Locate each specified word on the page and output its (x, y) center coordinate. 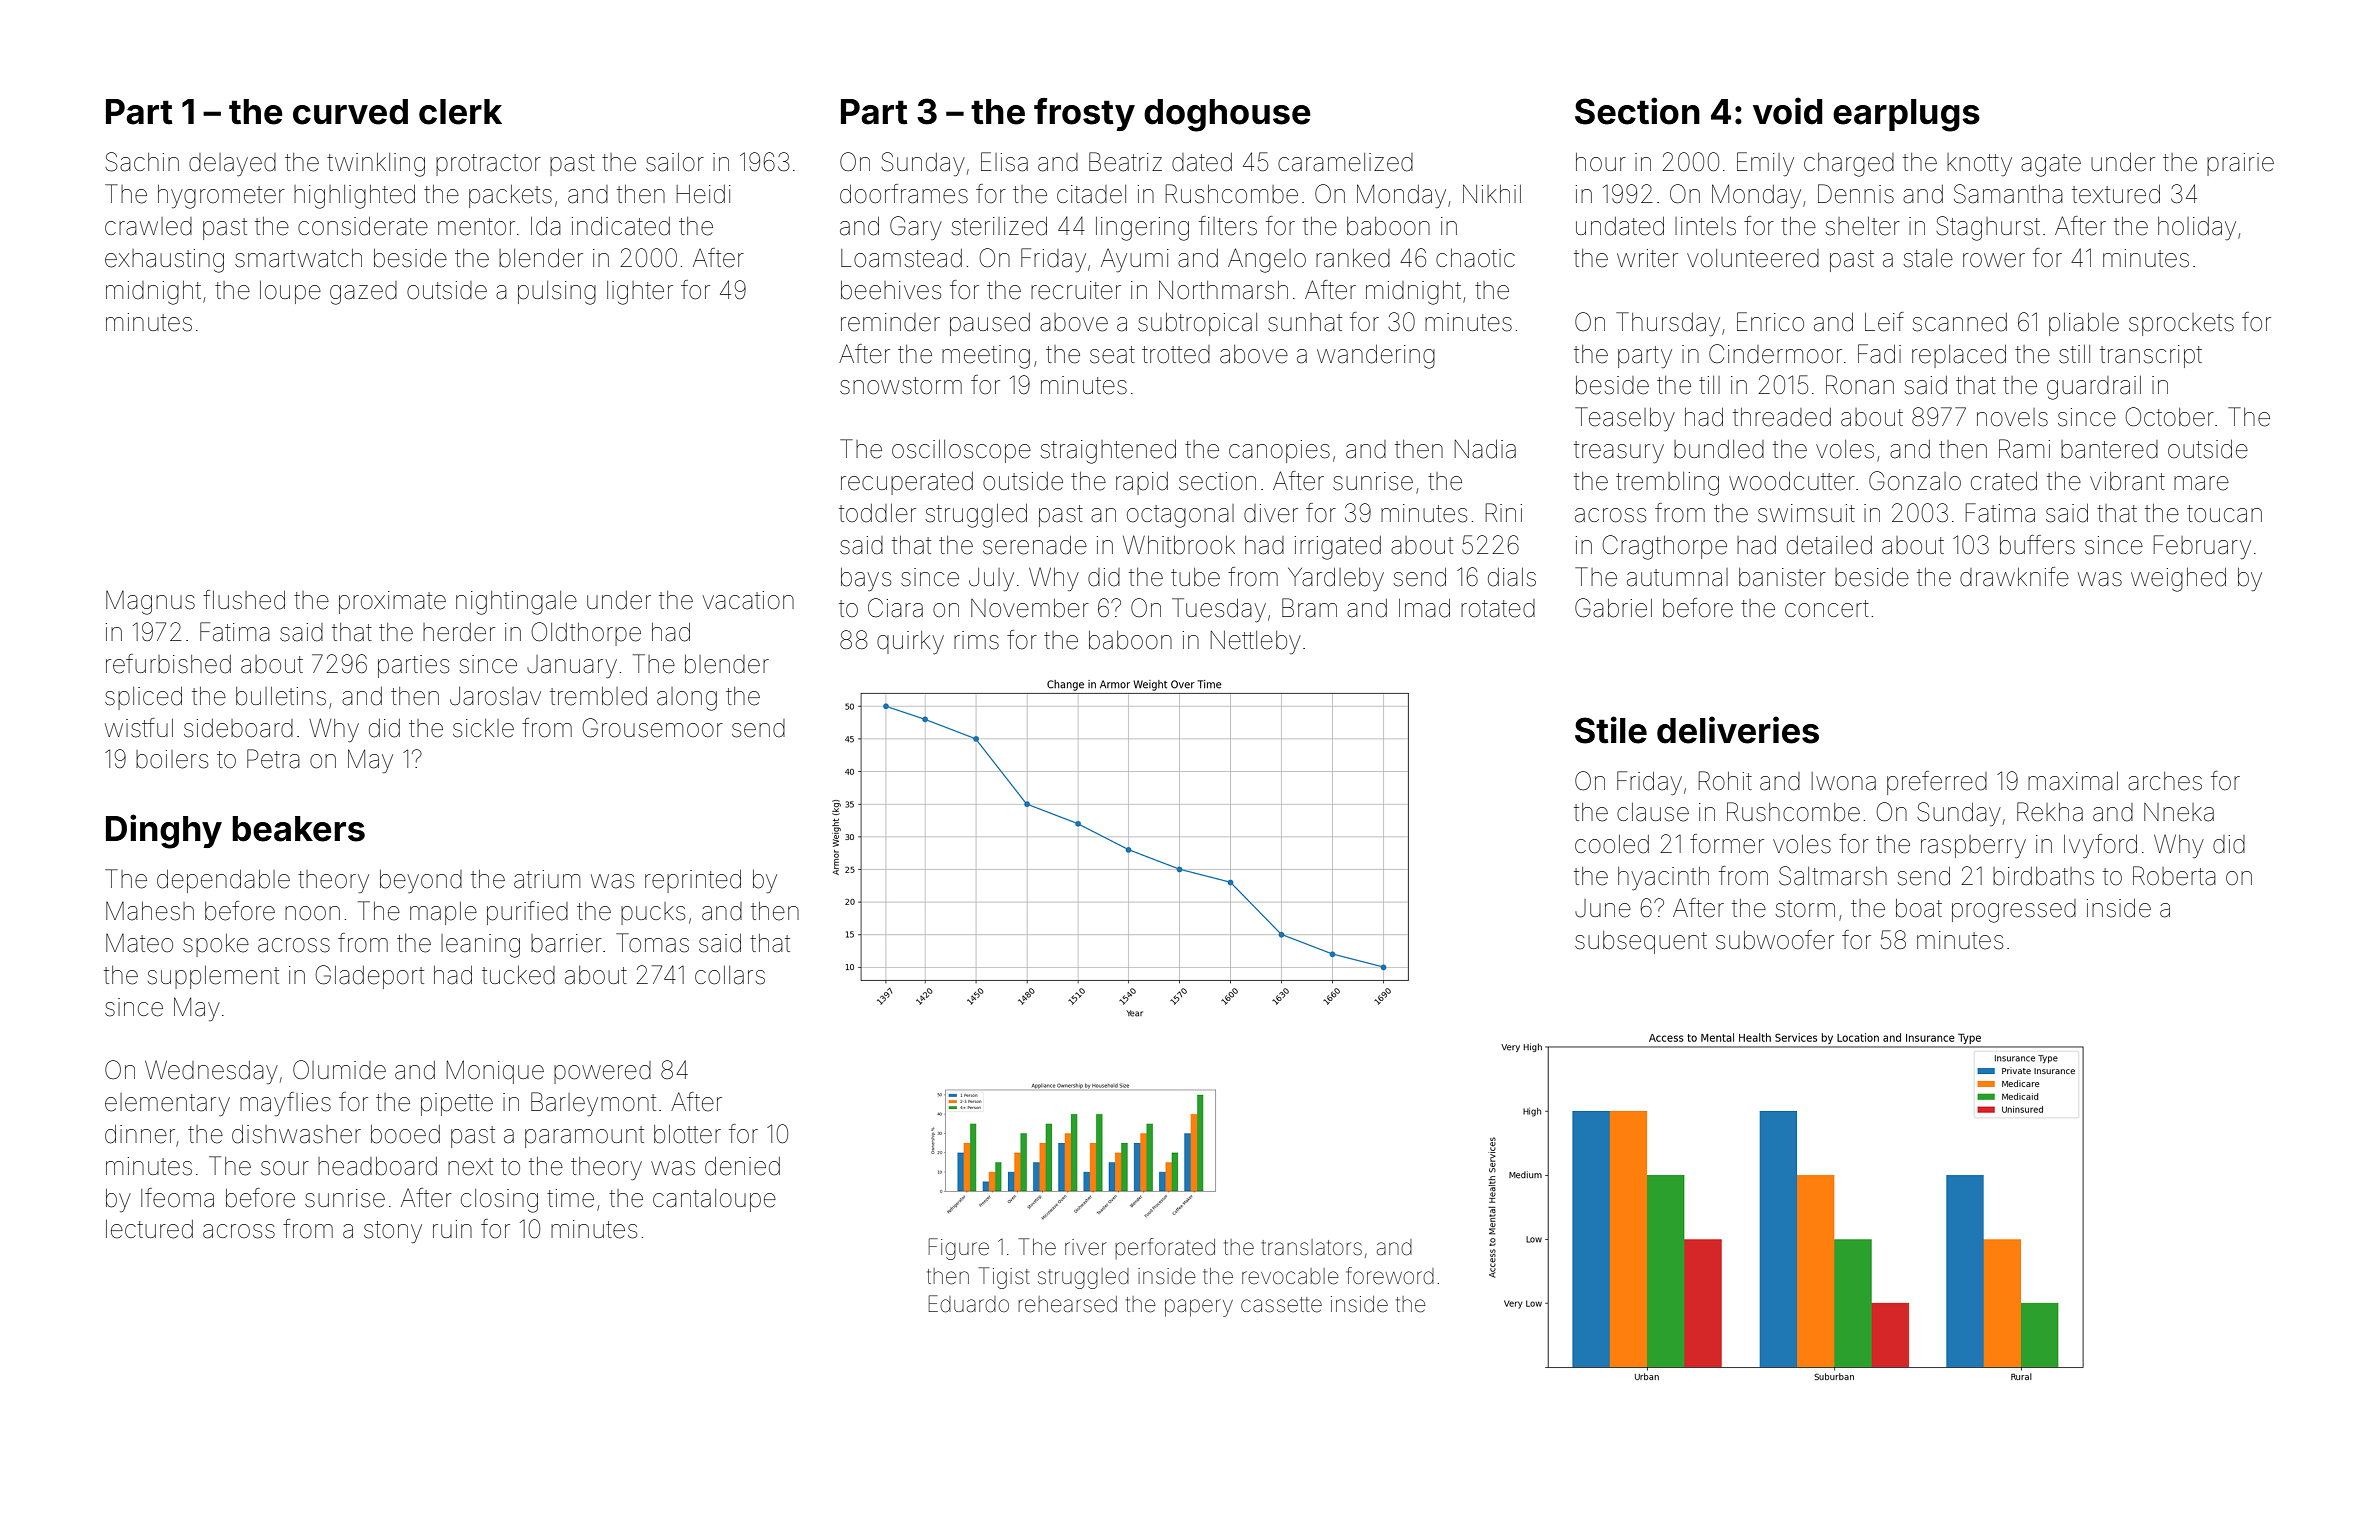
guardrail (2094, 388)
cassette (1281, 1305)
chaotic (1475, 258)
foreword (1390, 1276)
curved (350, 112)
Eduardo (969, 1304)
